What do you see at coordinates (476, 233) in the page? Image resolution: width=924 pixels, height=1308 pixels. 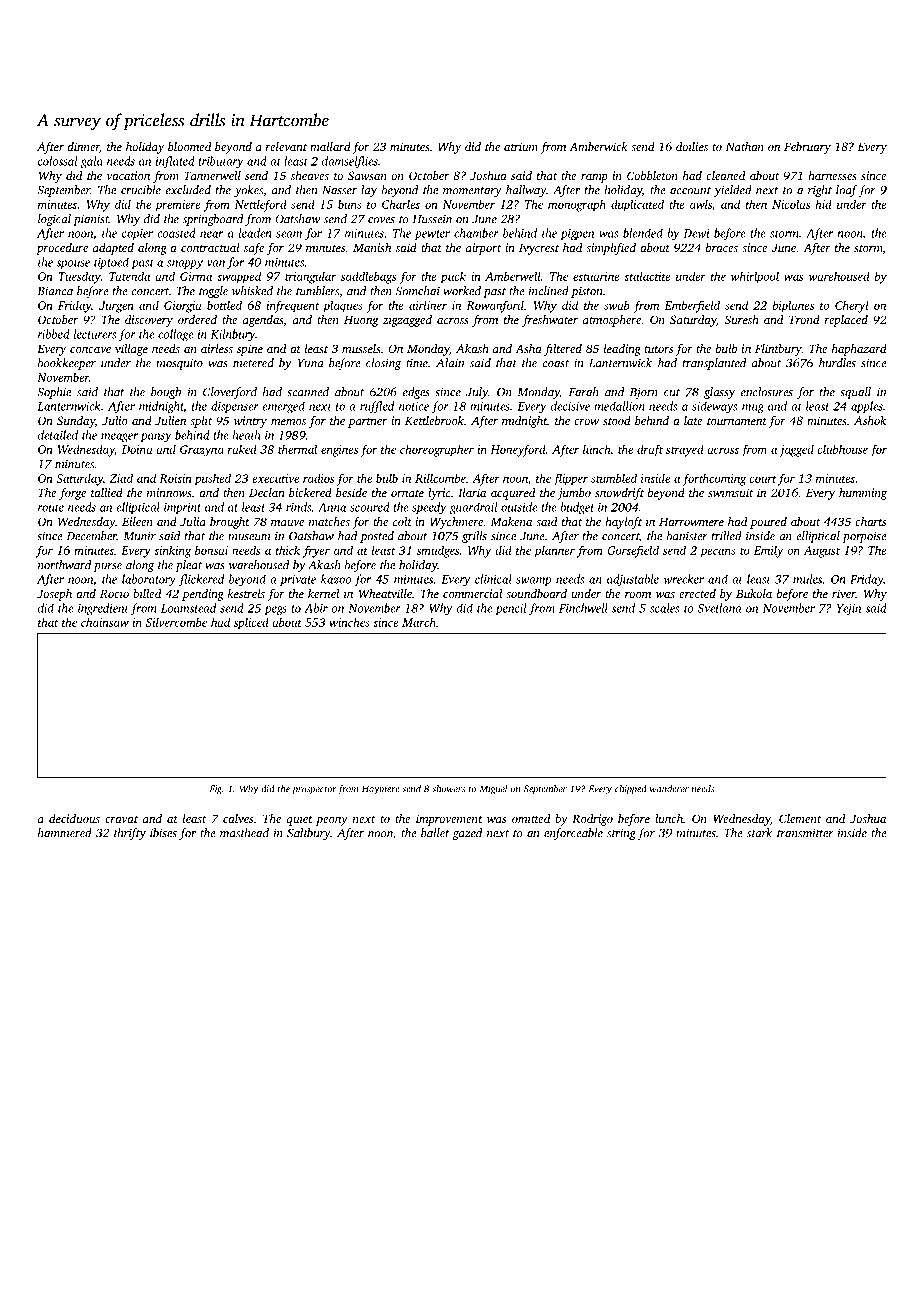 I see `chamber` at bounding box center [476, 233].
